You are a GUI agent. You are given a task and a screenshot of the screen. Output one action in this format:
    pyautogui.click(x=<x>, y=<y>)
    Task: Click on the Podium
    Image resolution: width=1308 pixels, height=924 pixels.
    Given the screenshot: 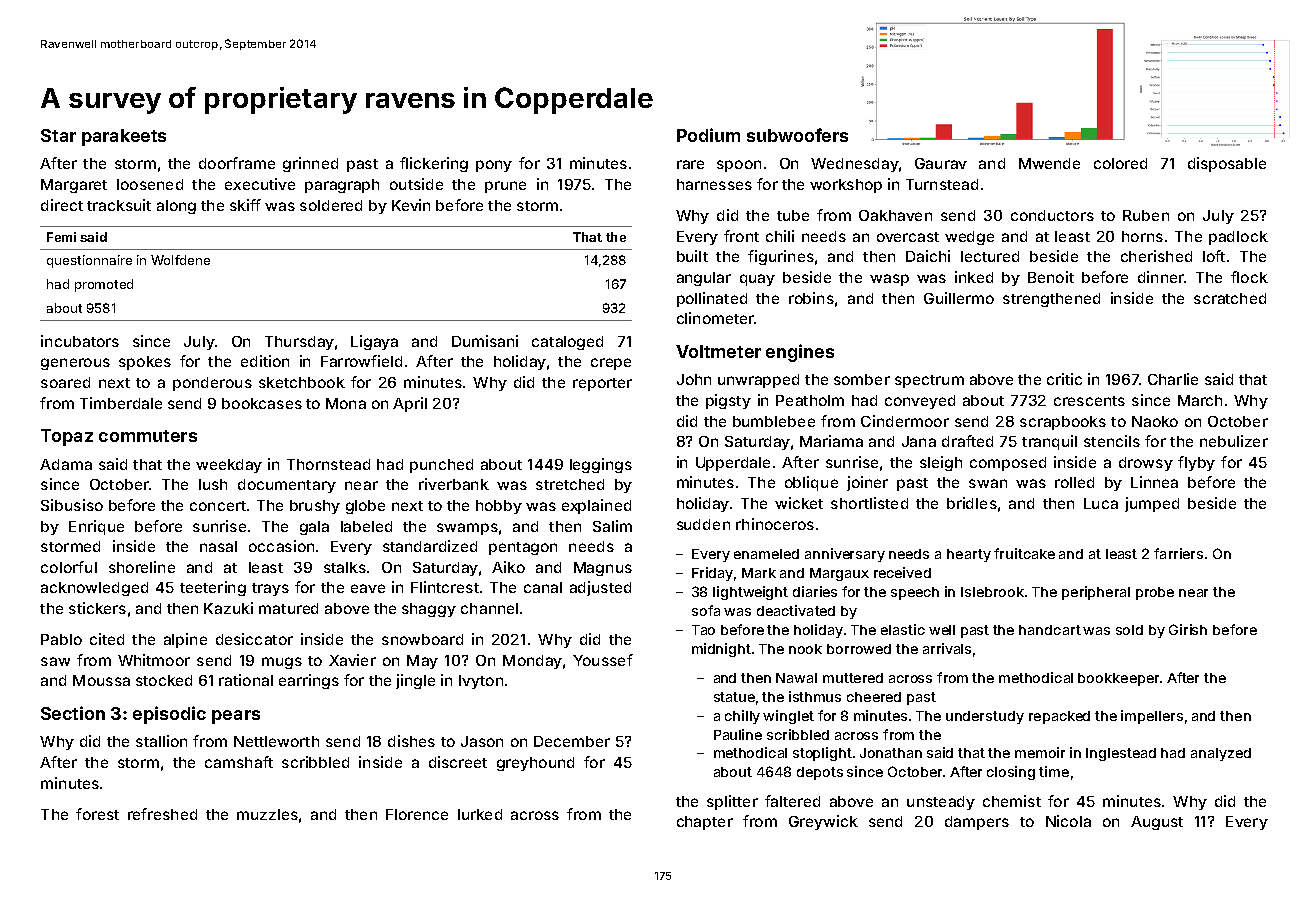 What is the action you would take?
    pyautogui.click(x=708, y=135)
